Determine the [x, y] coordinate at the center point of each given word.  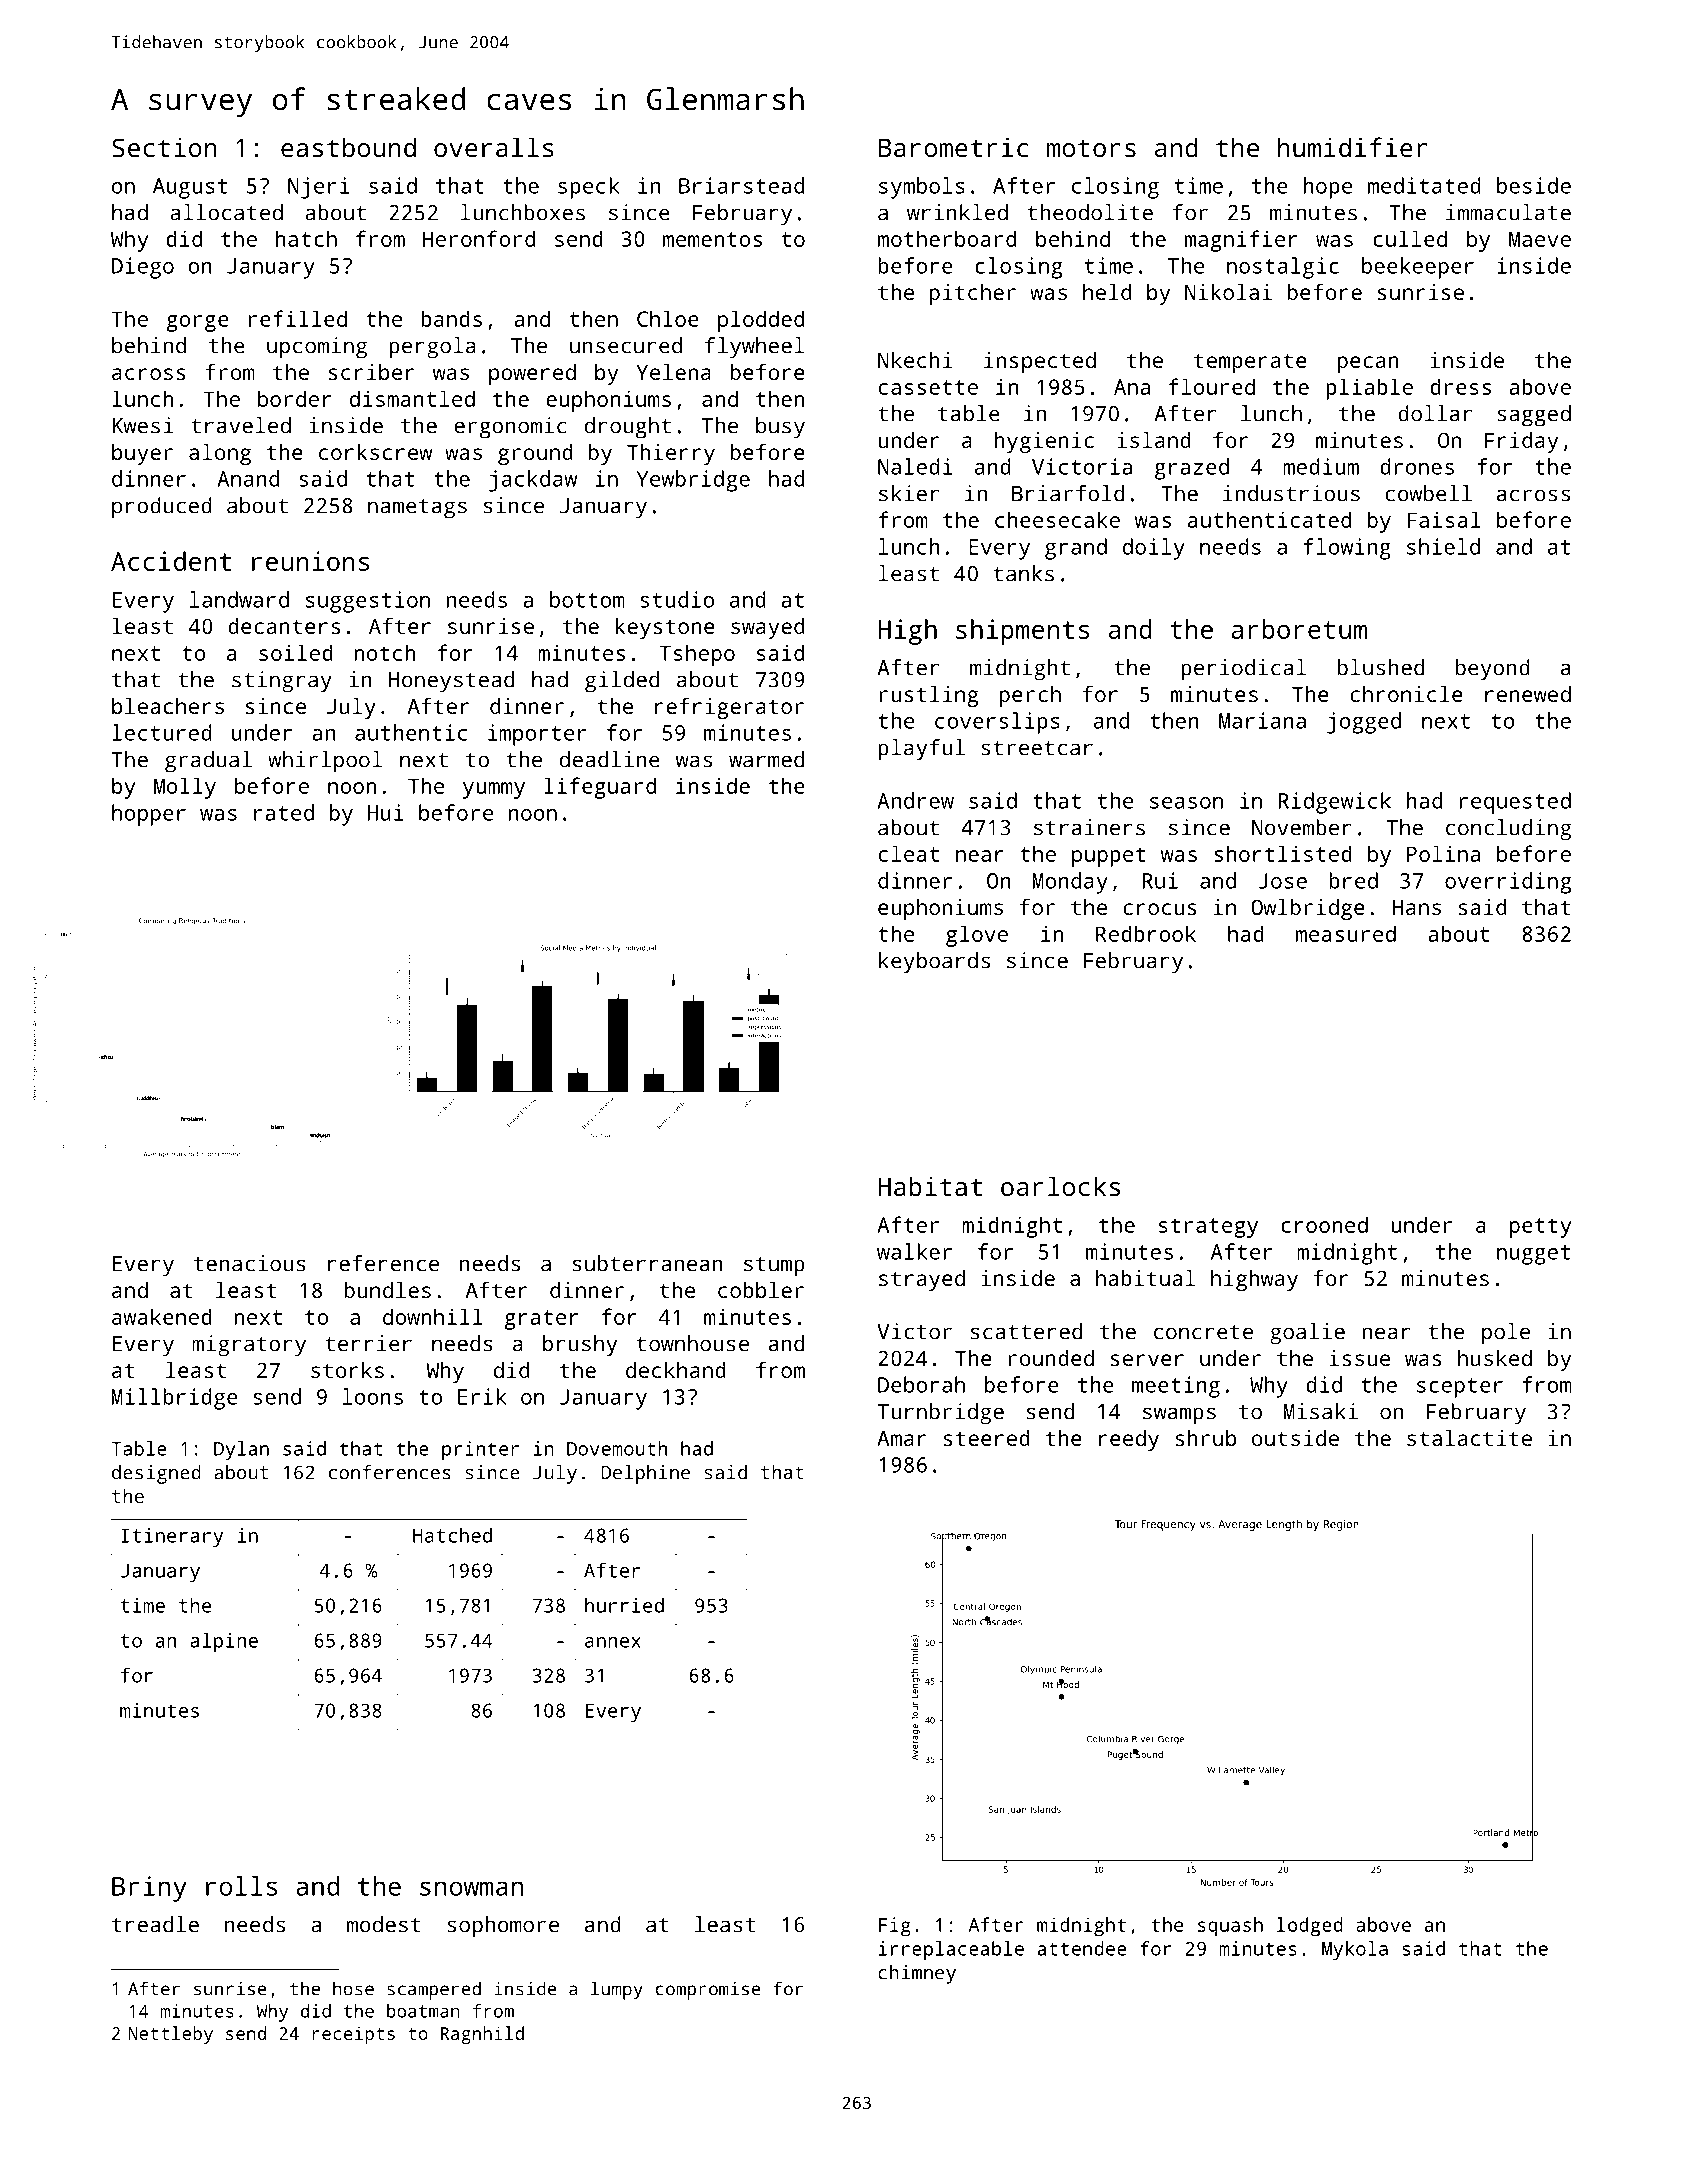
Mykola [1355, 1950]
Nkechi [915, 360]
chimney [917, 1974]
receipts [354, 2035]
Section [164, 147]
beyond [1493, 670]
